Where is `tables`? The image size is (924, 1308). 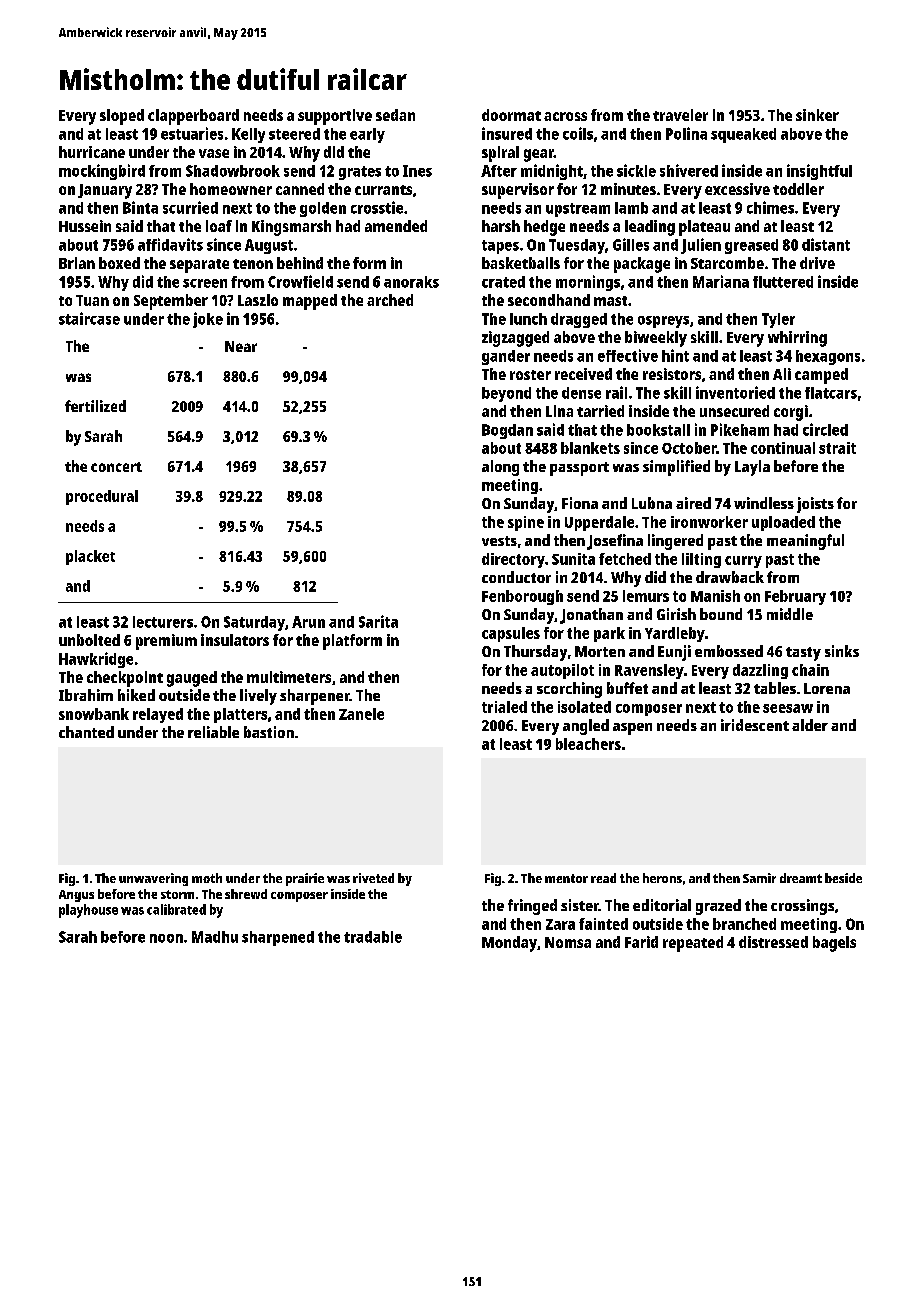 tables is located at coordinates (775, 688).
